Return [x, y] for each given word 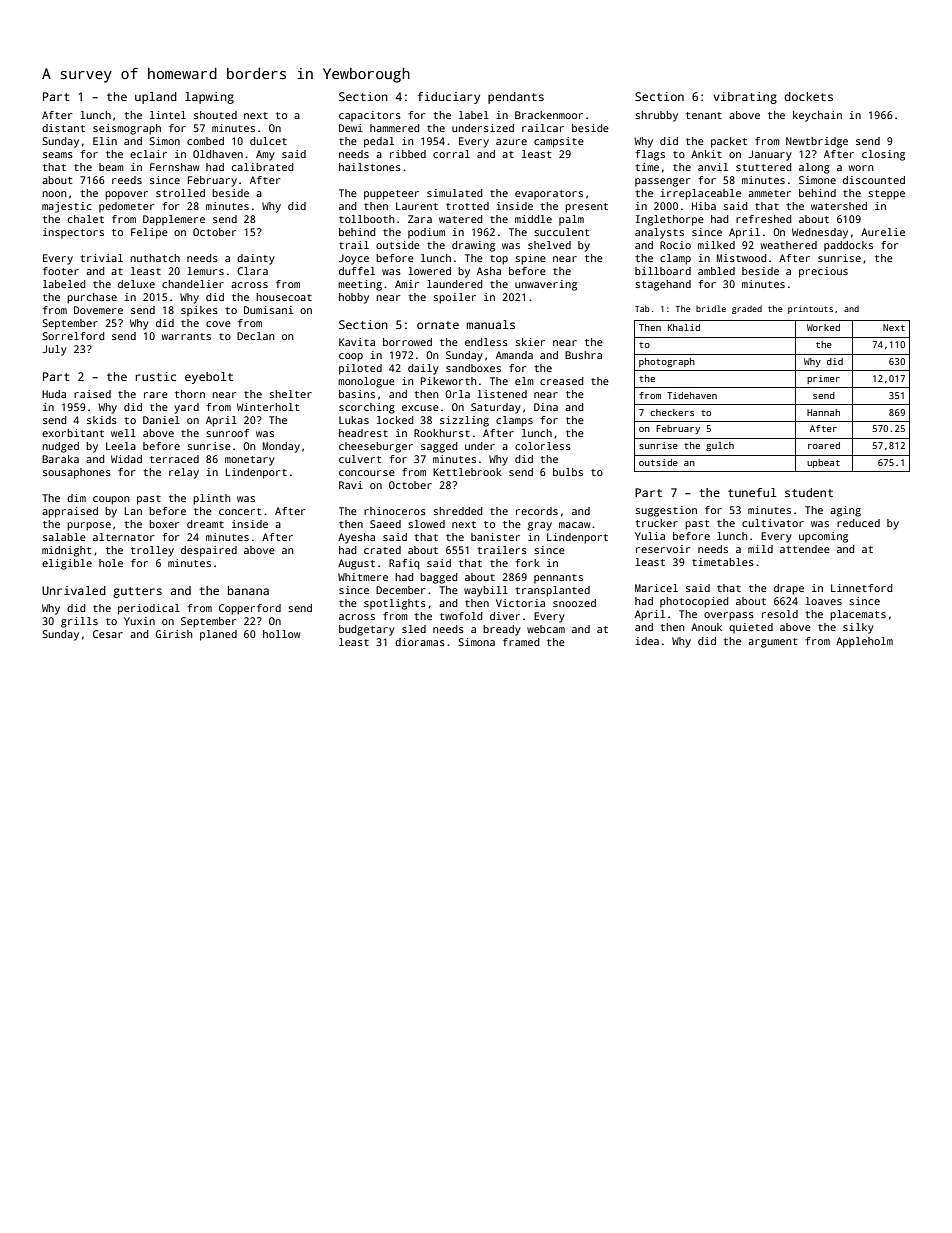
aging [845, 511]
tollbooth [367, 219]
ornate [438, 325]
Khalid [684, 327]
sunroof [227, 433]
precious [823, 272]
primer [823, 379]
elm [524, 381]
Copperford [250, 609]
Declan [256, 336]
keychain [817, 116]
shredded [458, 511]
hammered [395, 128]
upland [156, 98]
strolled [180, 193]
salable [64, 537]
